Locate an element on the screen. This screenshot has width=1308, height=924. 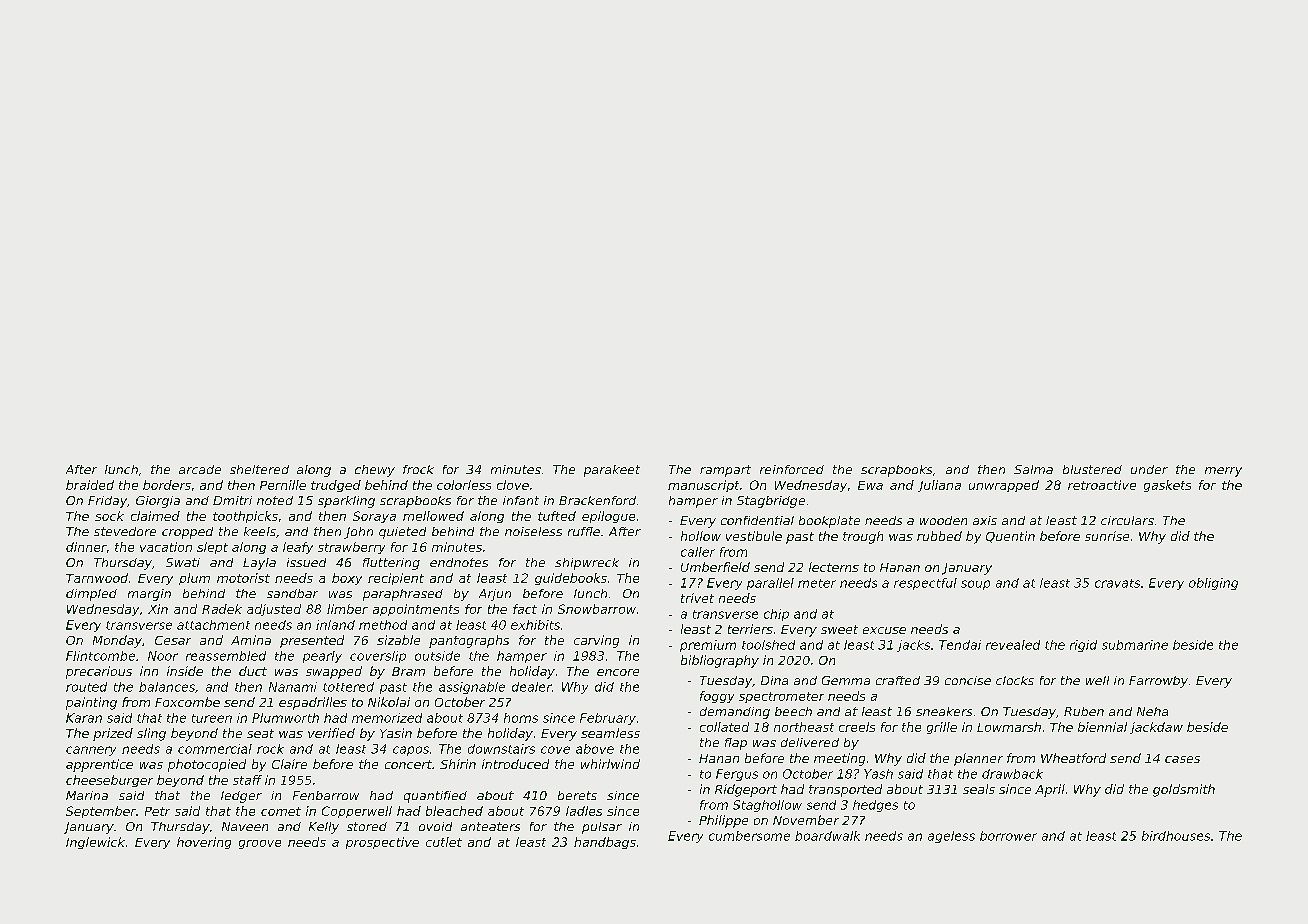
arcade is located at coordinates (200, 469).
